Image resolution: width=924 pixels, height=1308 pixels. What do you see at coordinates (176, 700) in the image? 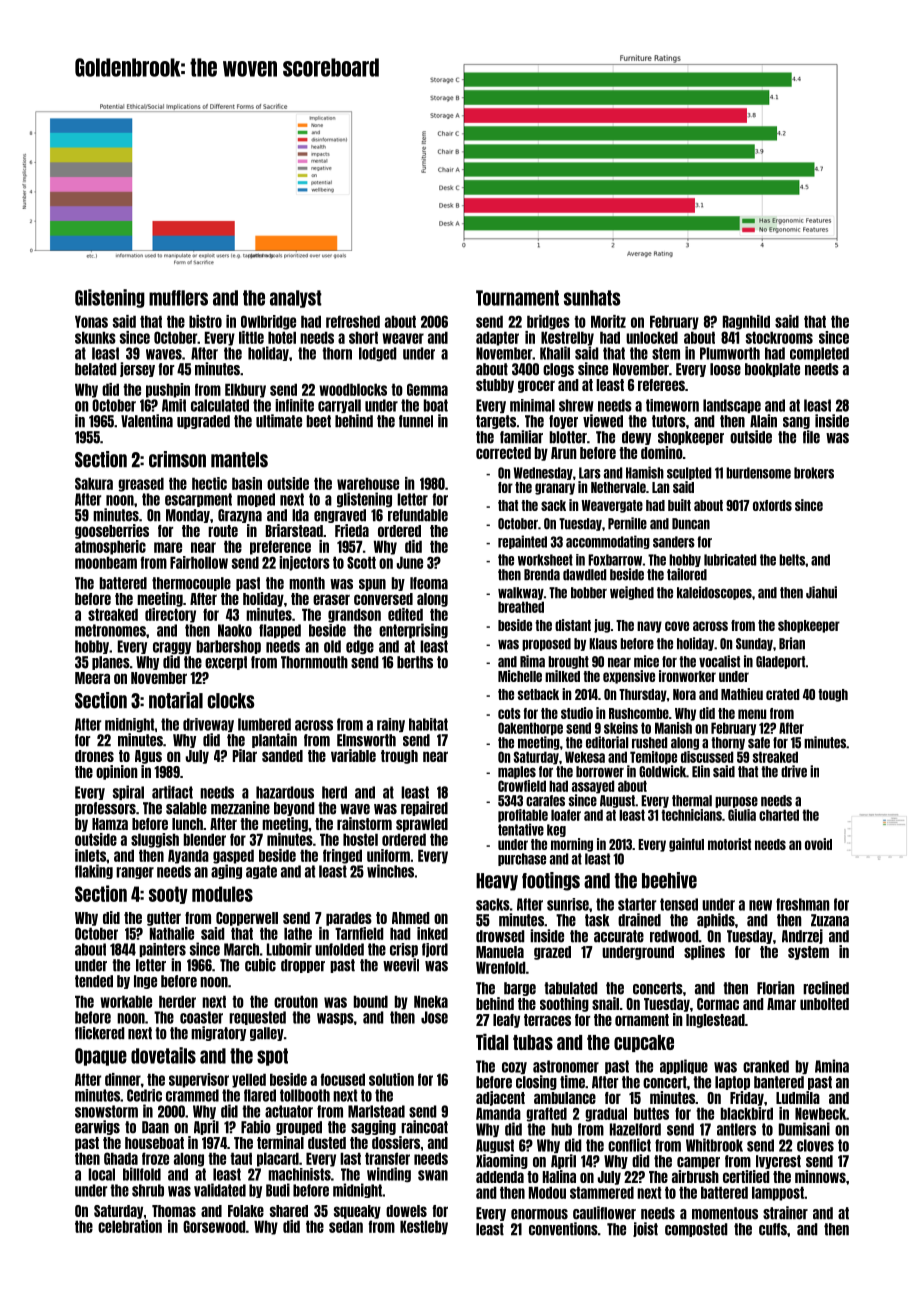
I see `notarial` at bounding box center [176, 700].
